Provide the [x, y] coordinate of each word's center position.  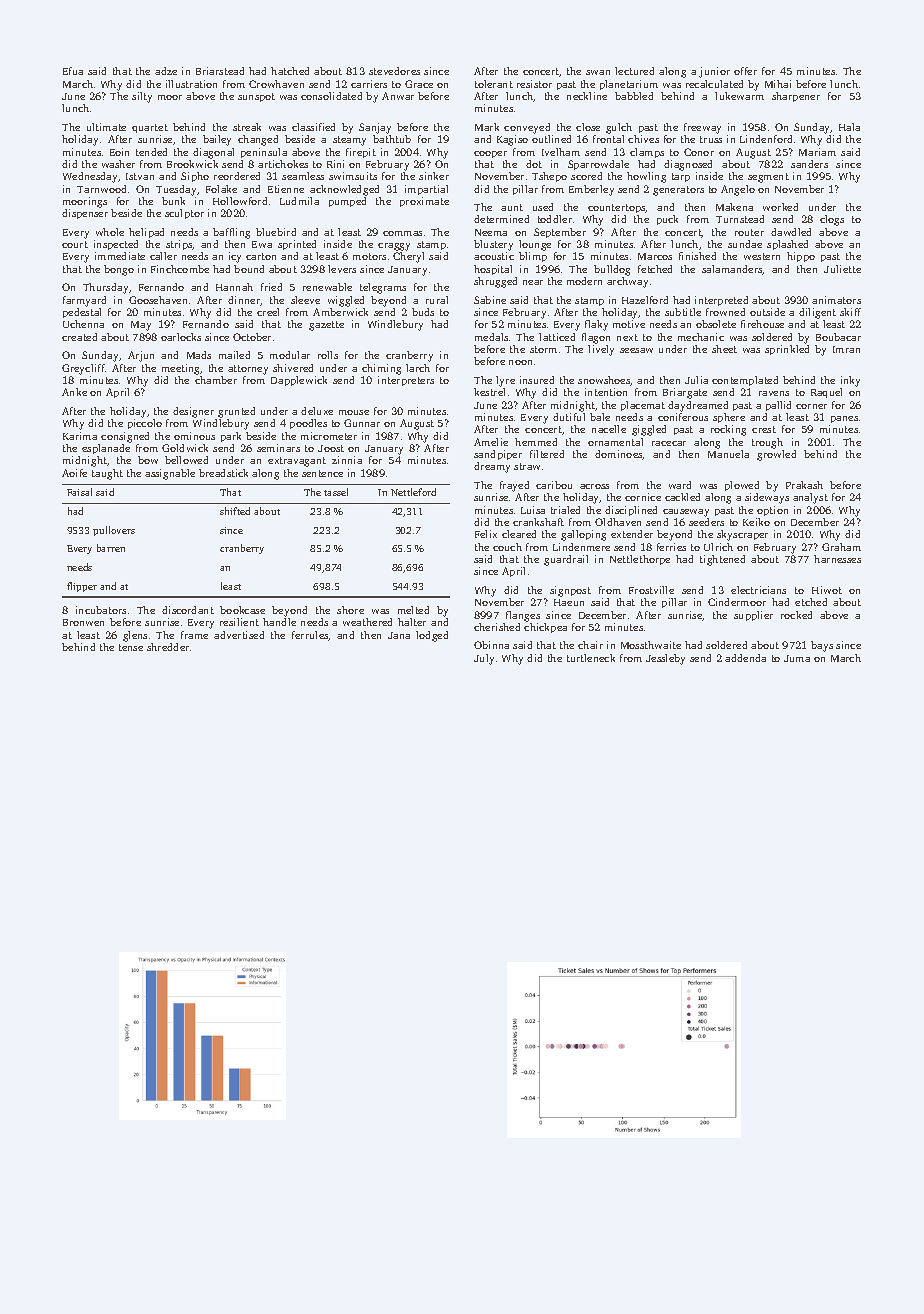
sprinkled [787, 350]
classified [313, 127]
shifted [235, 511]
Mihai [778, 84]
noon [520, 362]
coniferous [683, 417]
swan [598, 72]
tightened [722, 560]
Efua [73, 71]
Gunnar [362, 423]
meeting [181, 369]
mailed [234, 355]
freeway [702, 128]
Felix [486, 534]
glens [135, 636]
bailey [217, 140]
